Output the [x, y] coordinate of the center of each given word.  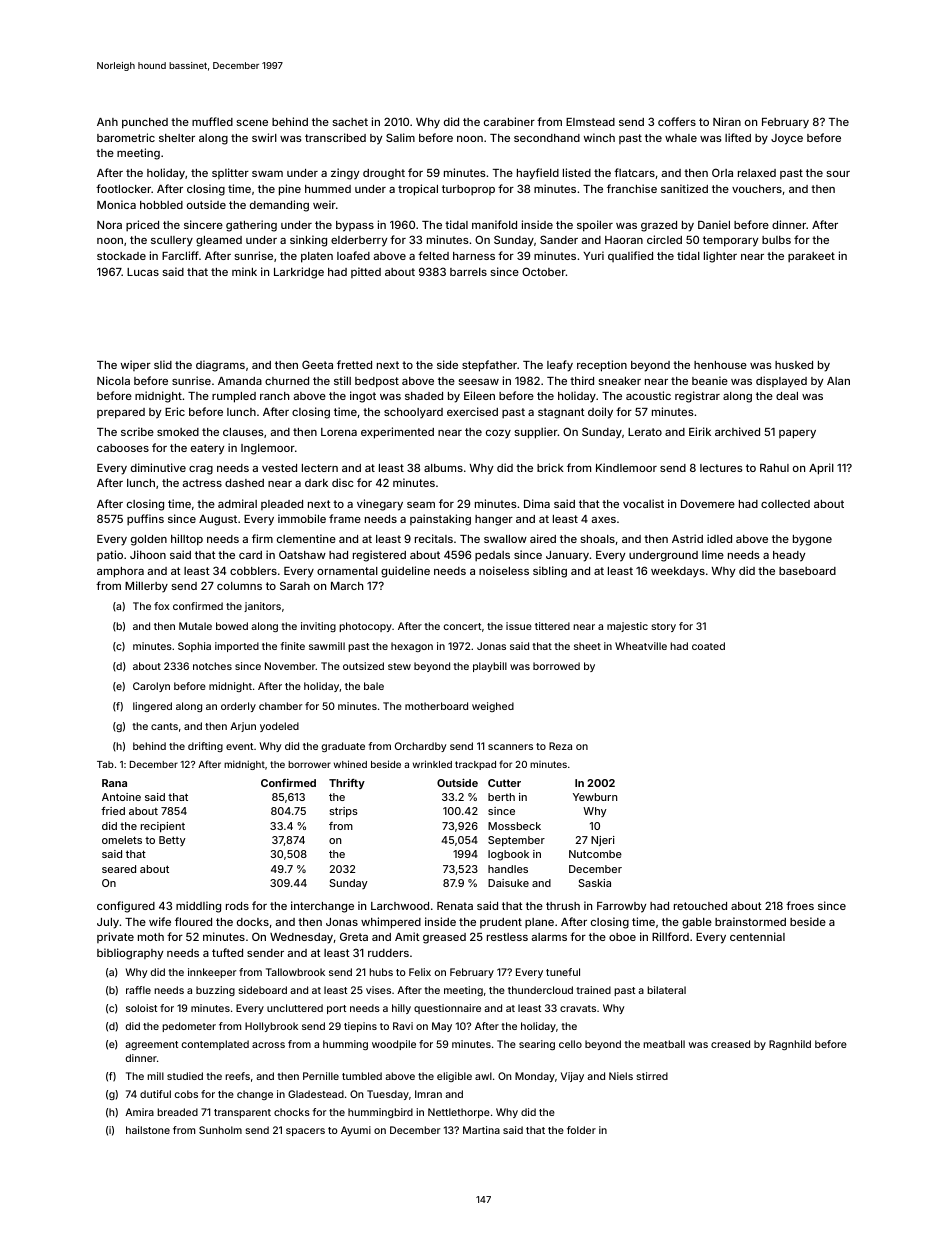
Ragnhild [790, 1045]
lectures [721, 468]
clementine [306, 538]
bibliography [130, 954]
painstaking [440, 520]
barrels [468, 272]
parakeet [811, 257]
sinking [308, 241]
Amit [407, 936]
